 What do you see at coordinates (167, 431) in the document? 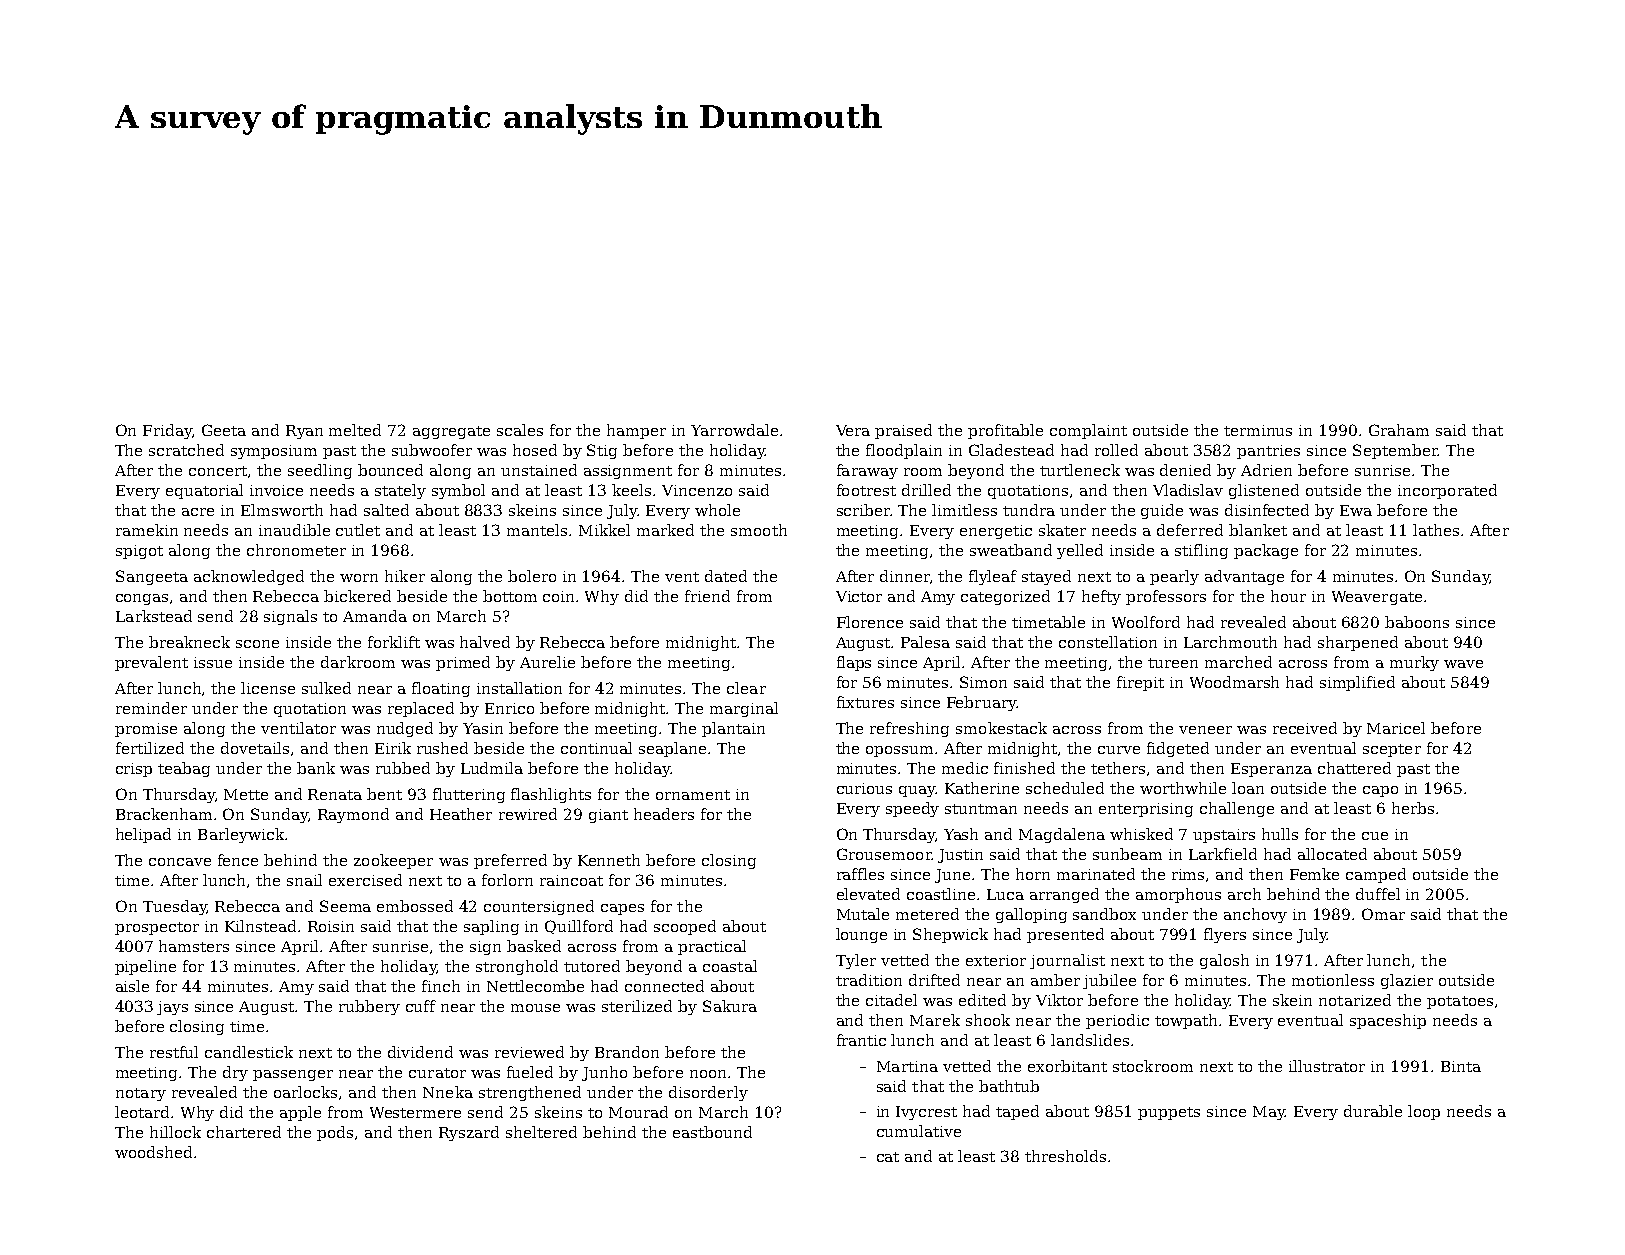
I see `Friday` at bounding box center [167, 431].
